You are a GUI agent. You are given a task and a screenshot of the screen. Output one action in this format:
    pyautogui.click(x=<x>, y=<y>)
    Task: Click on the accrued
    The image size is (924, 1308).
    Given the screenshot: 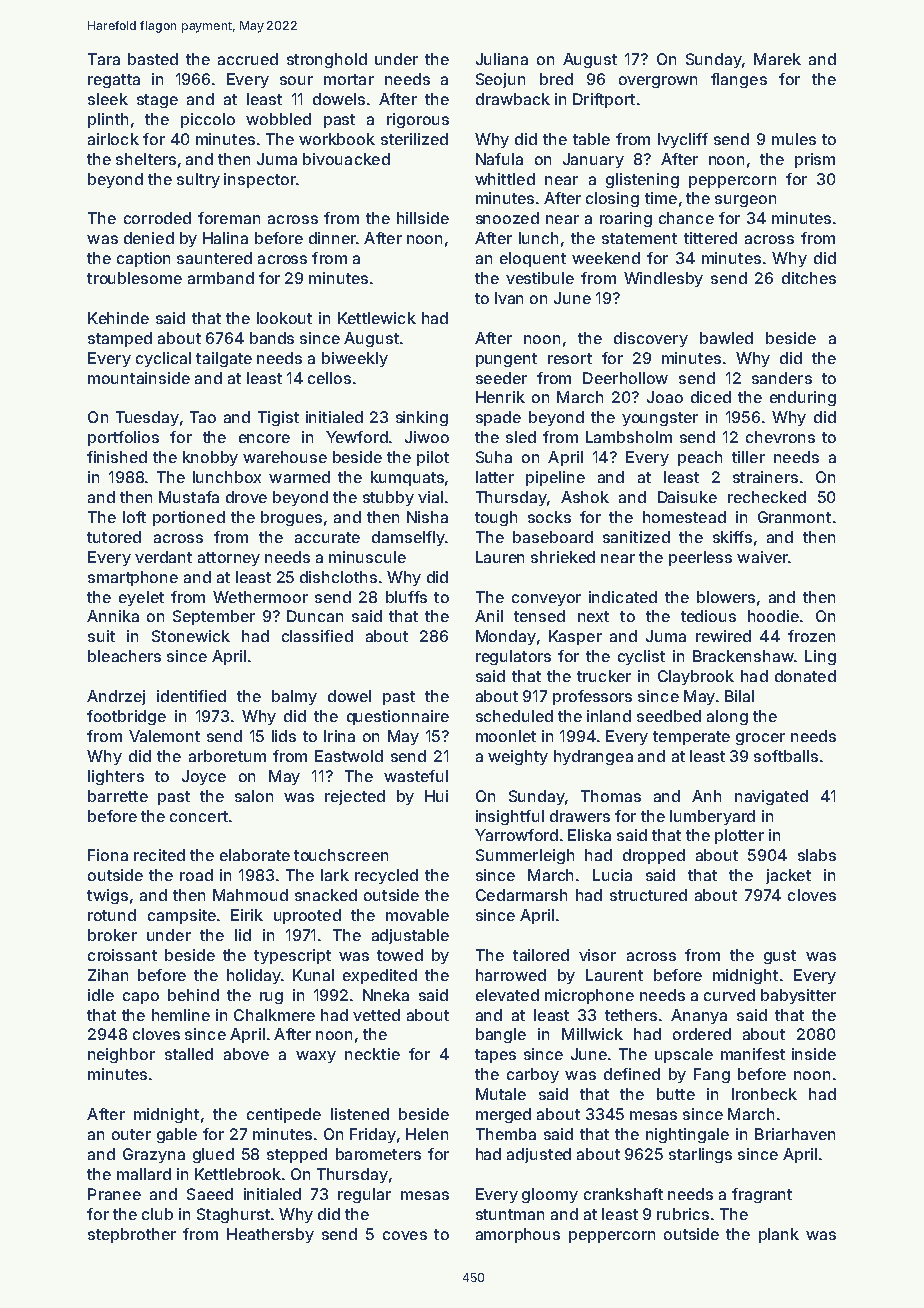 What is the action you would take?
    pyautogui.click(x=248, y=59)
